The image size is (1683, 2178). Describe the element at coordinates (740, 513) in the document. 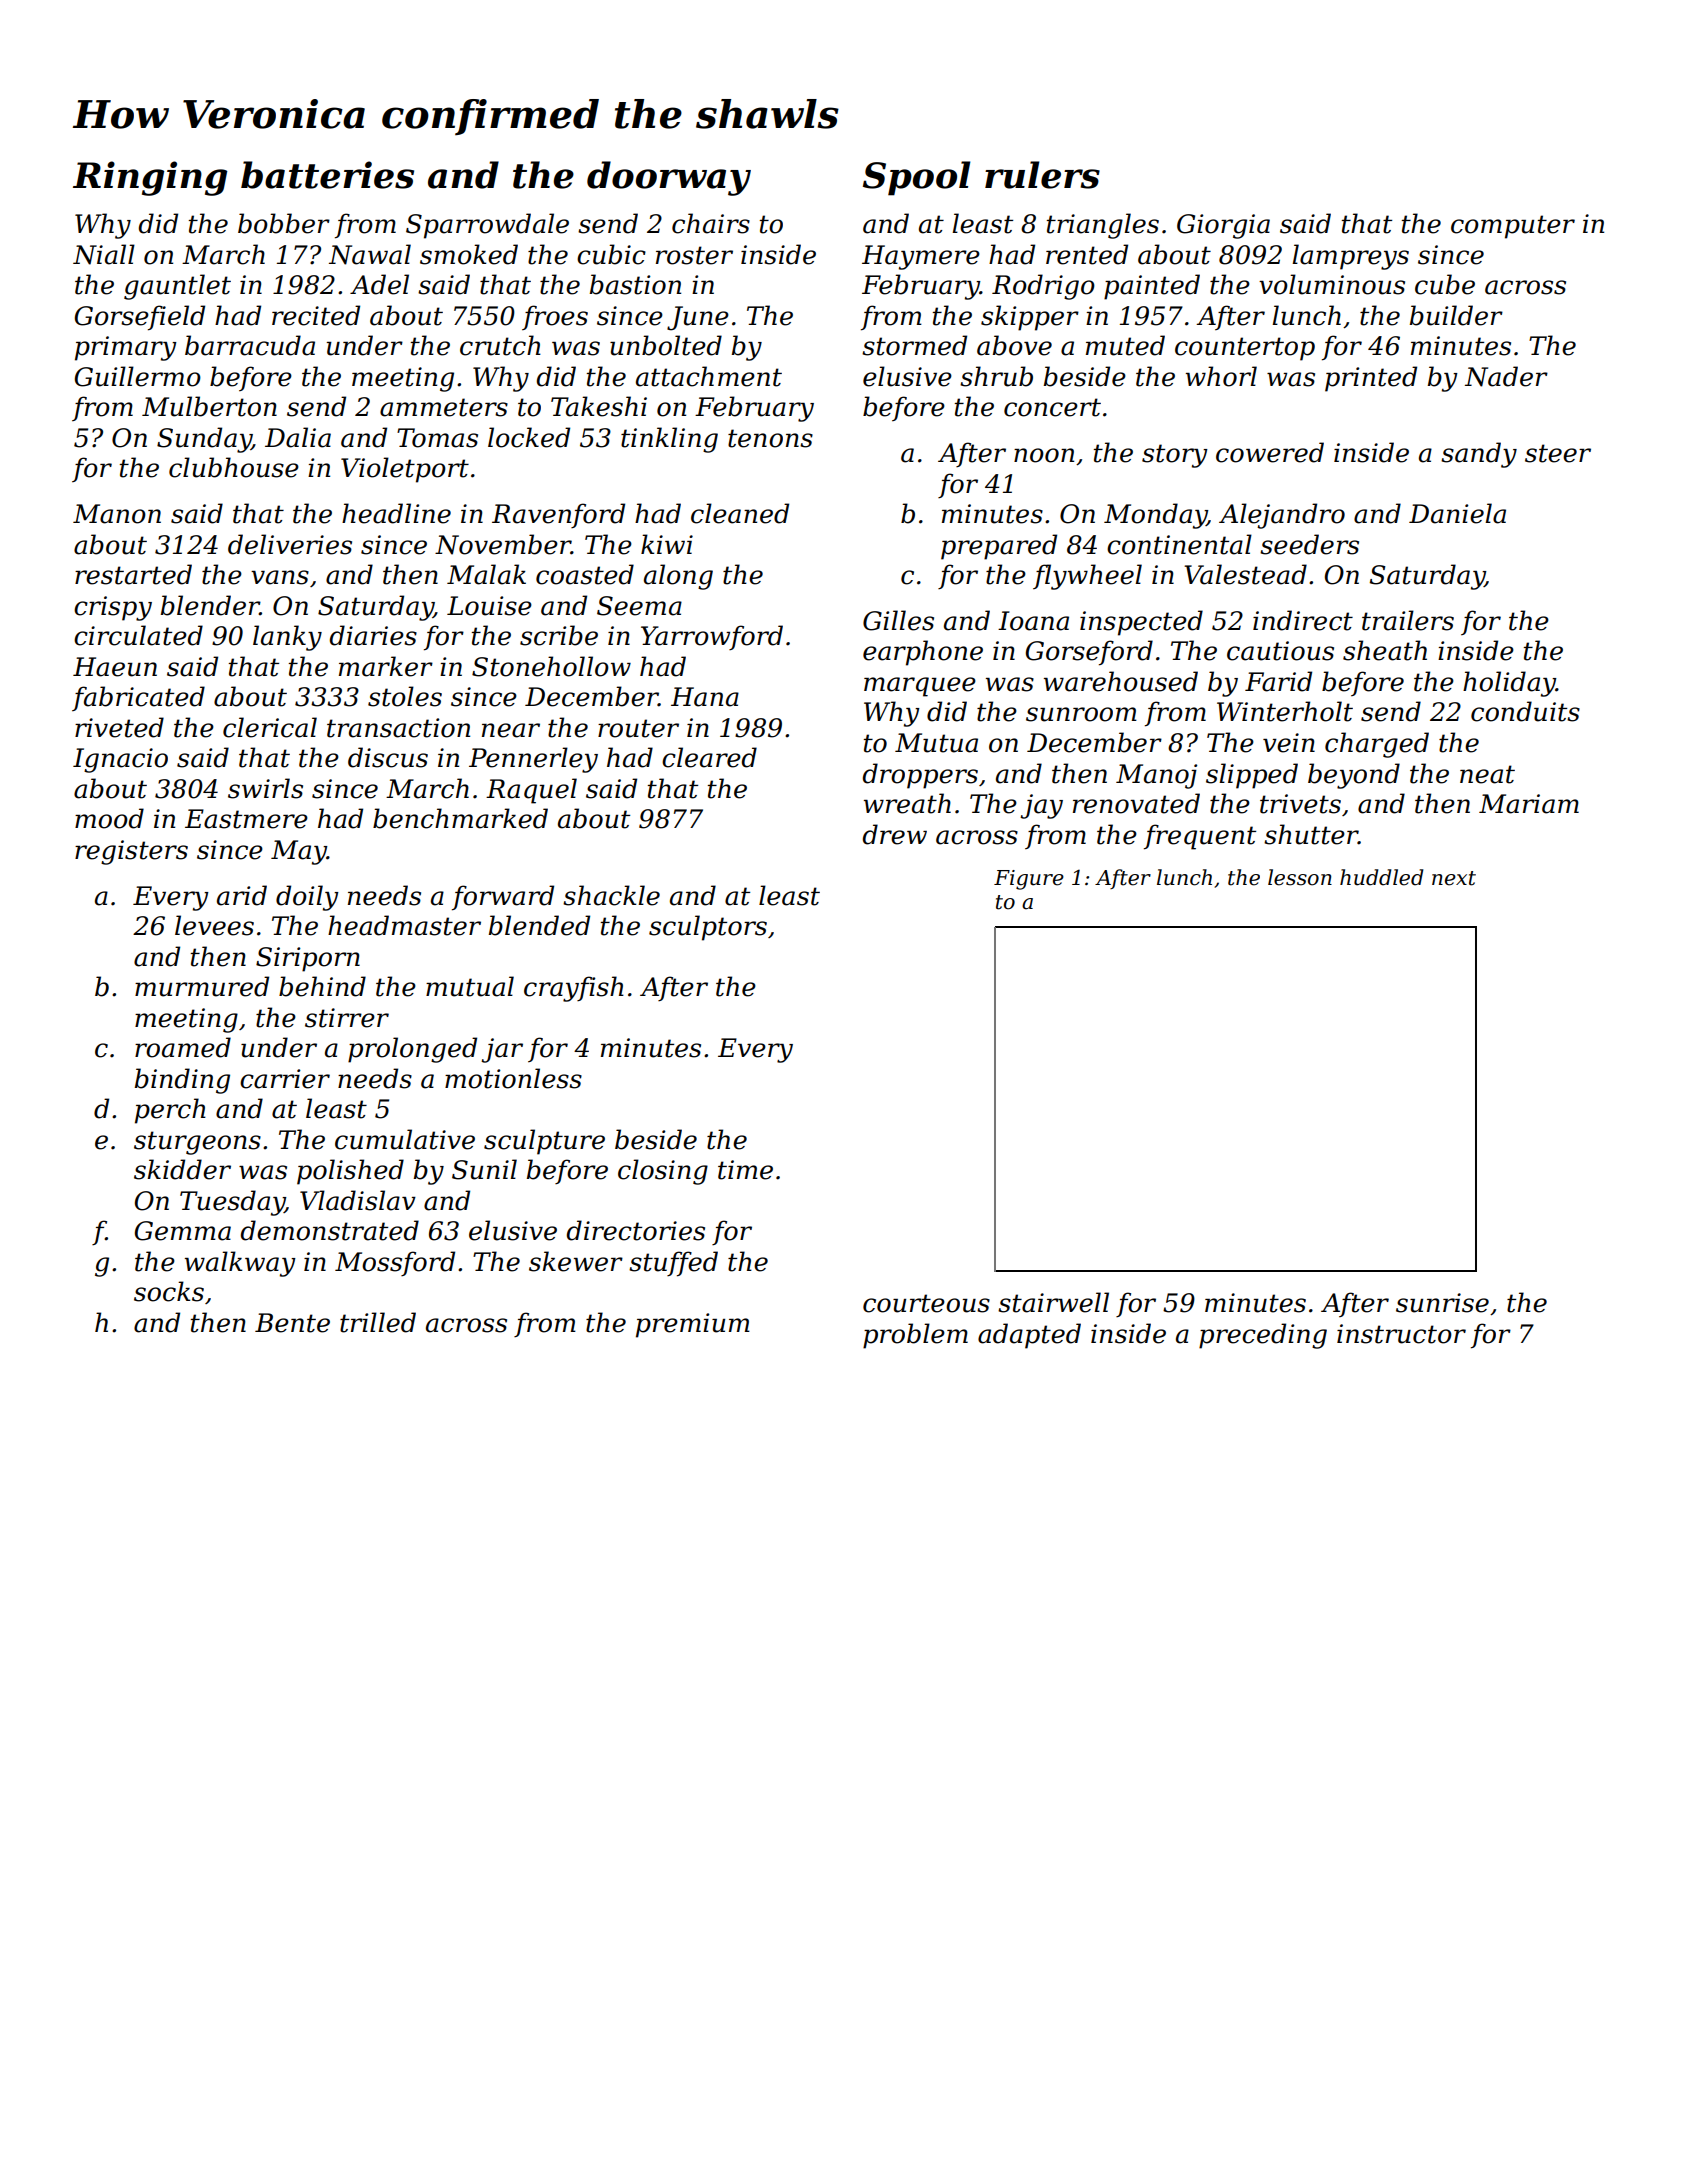

I see `cleaned` at that location.
